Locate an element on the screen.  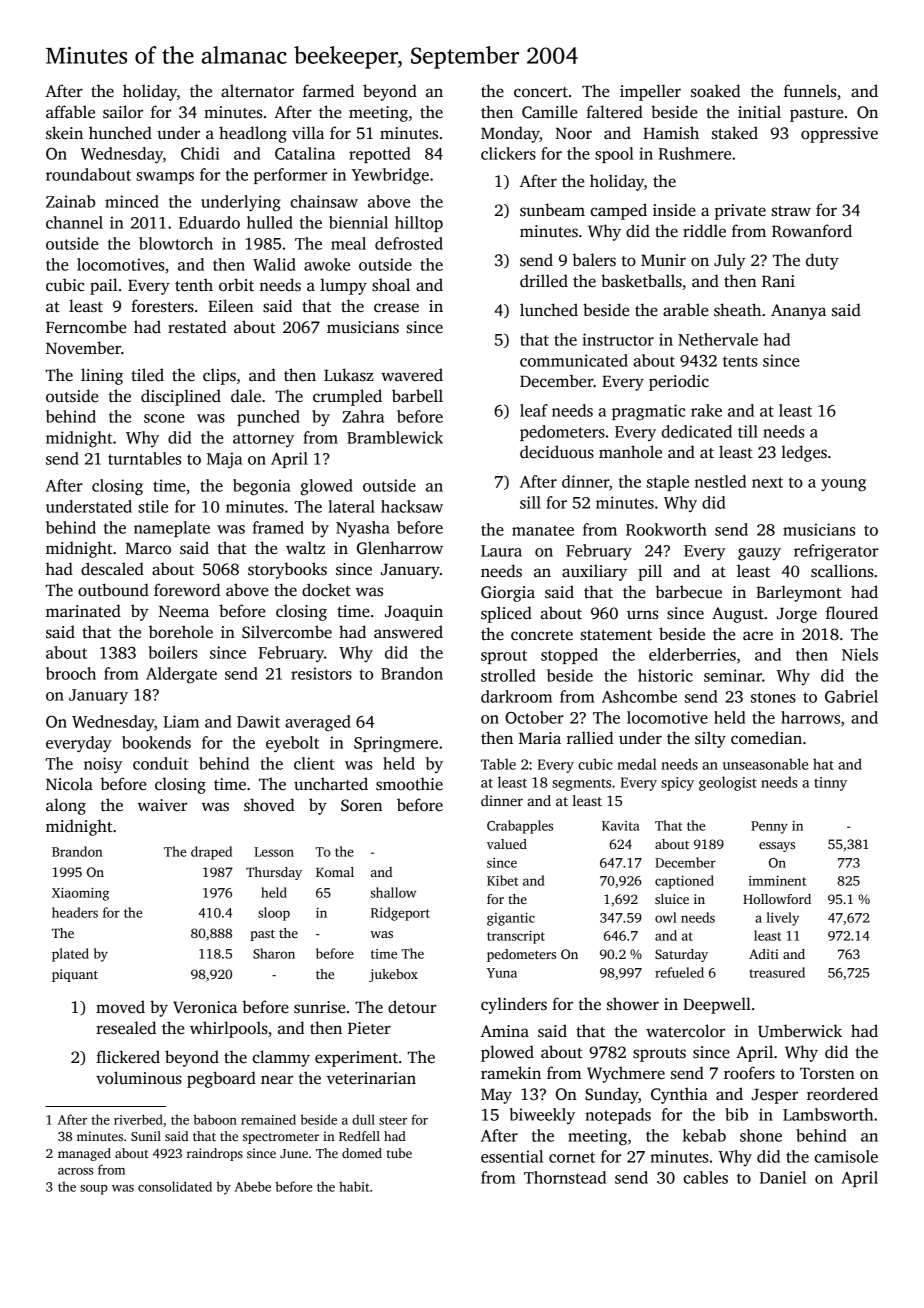
Umberwick is located at coordinates (800, 1031).
